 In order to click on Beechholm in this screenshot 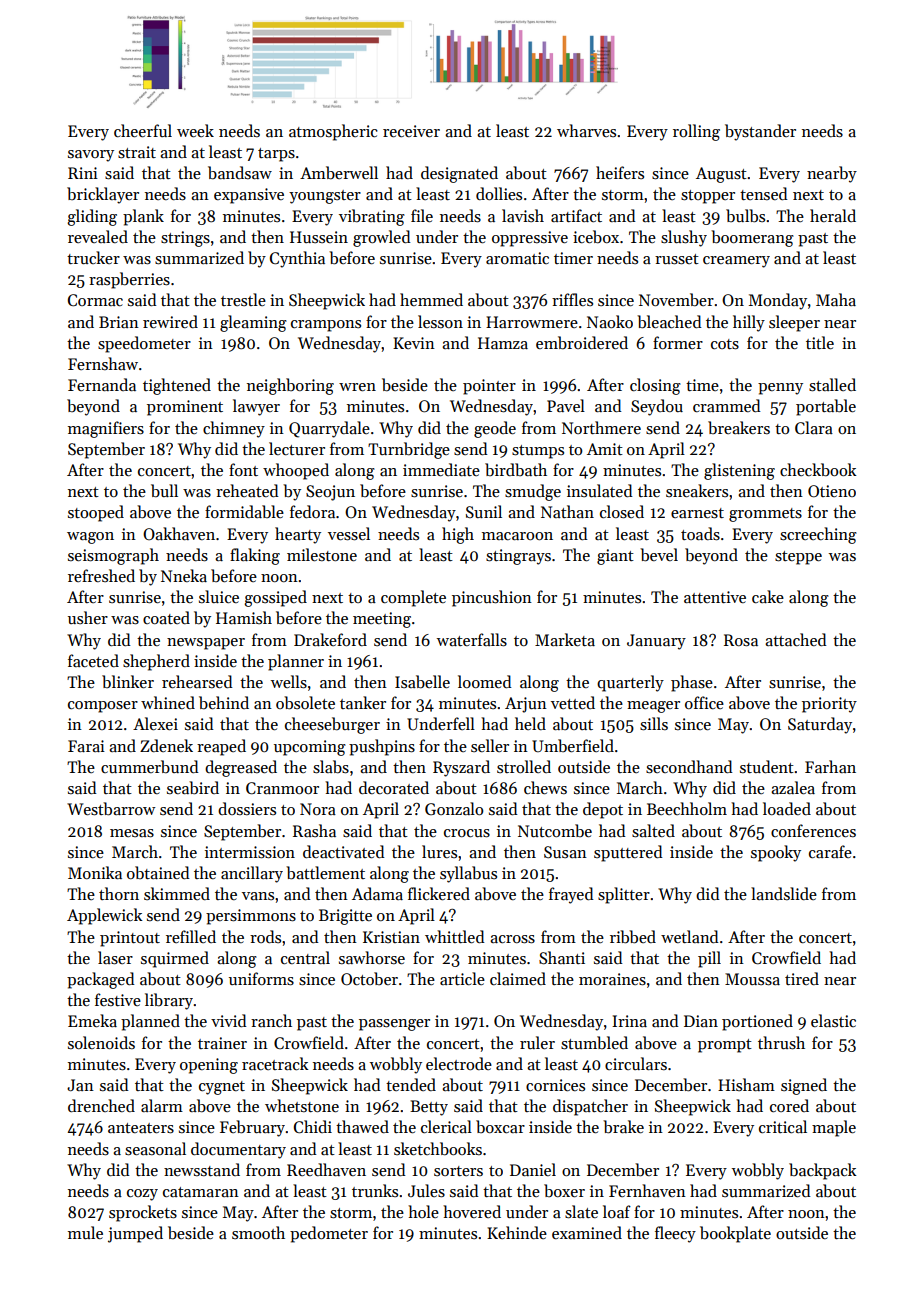, I will do `click(687, 808)`.
